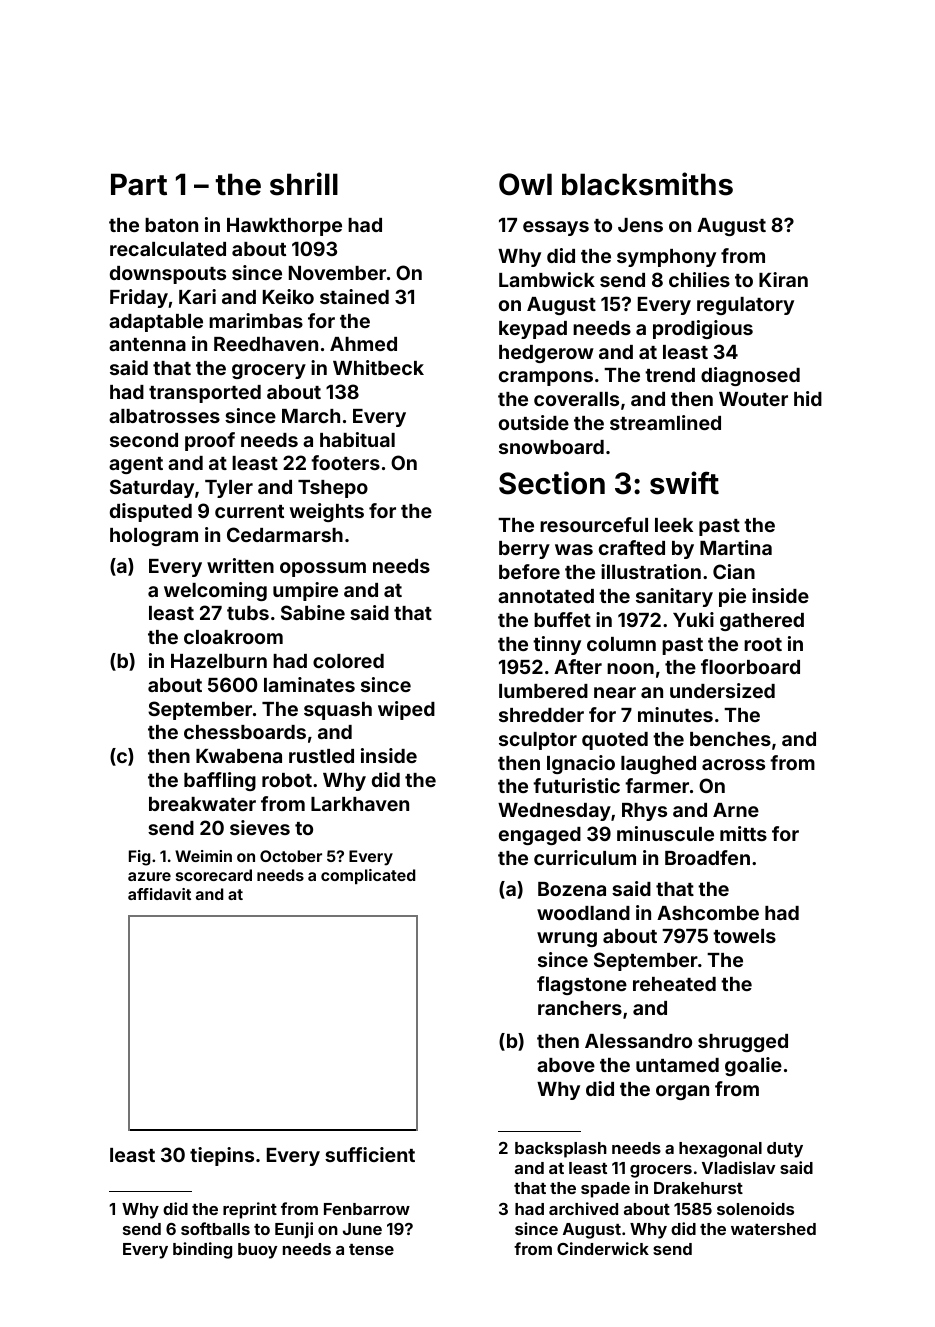 The height and width of the document is (1327, 935). Describe the element at coordinates (561, 1150) in the document. I see `backsplash` at that location.
